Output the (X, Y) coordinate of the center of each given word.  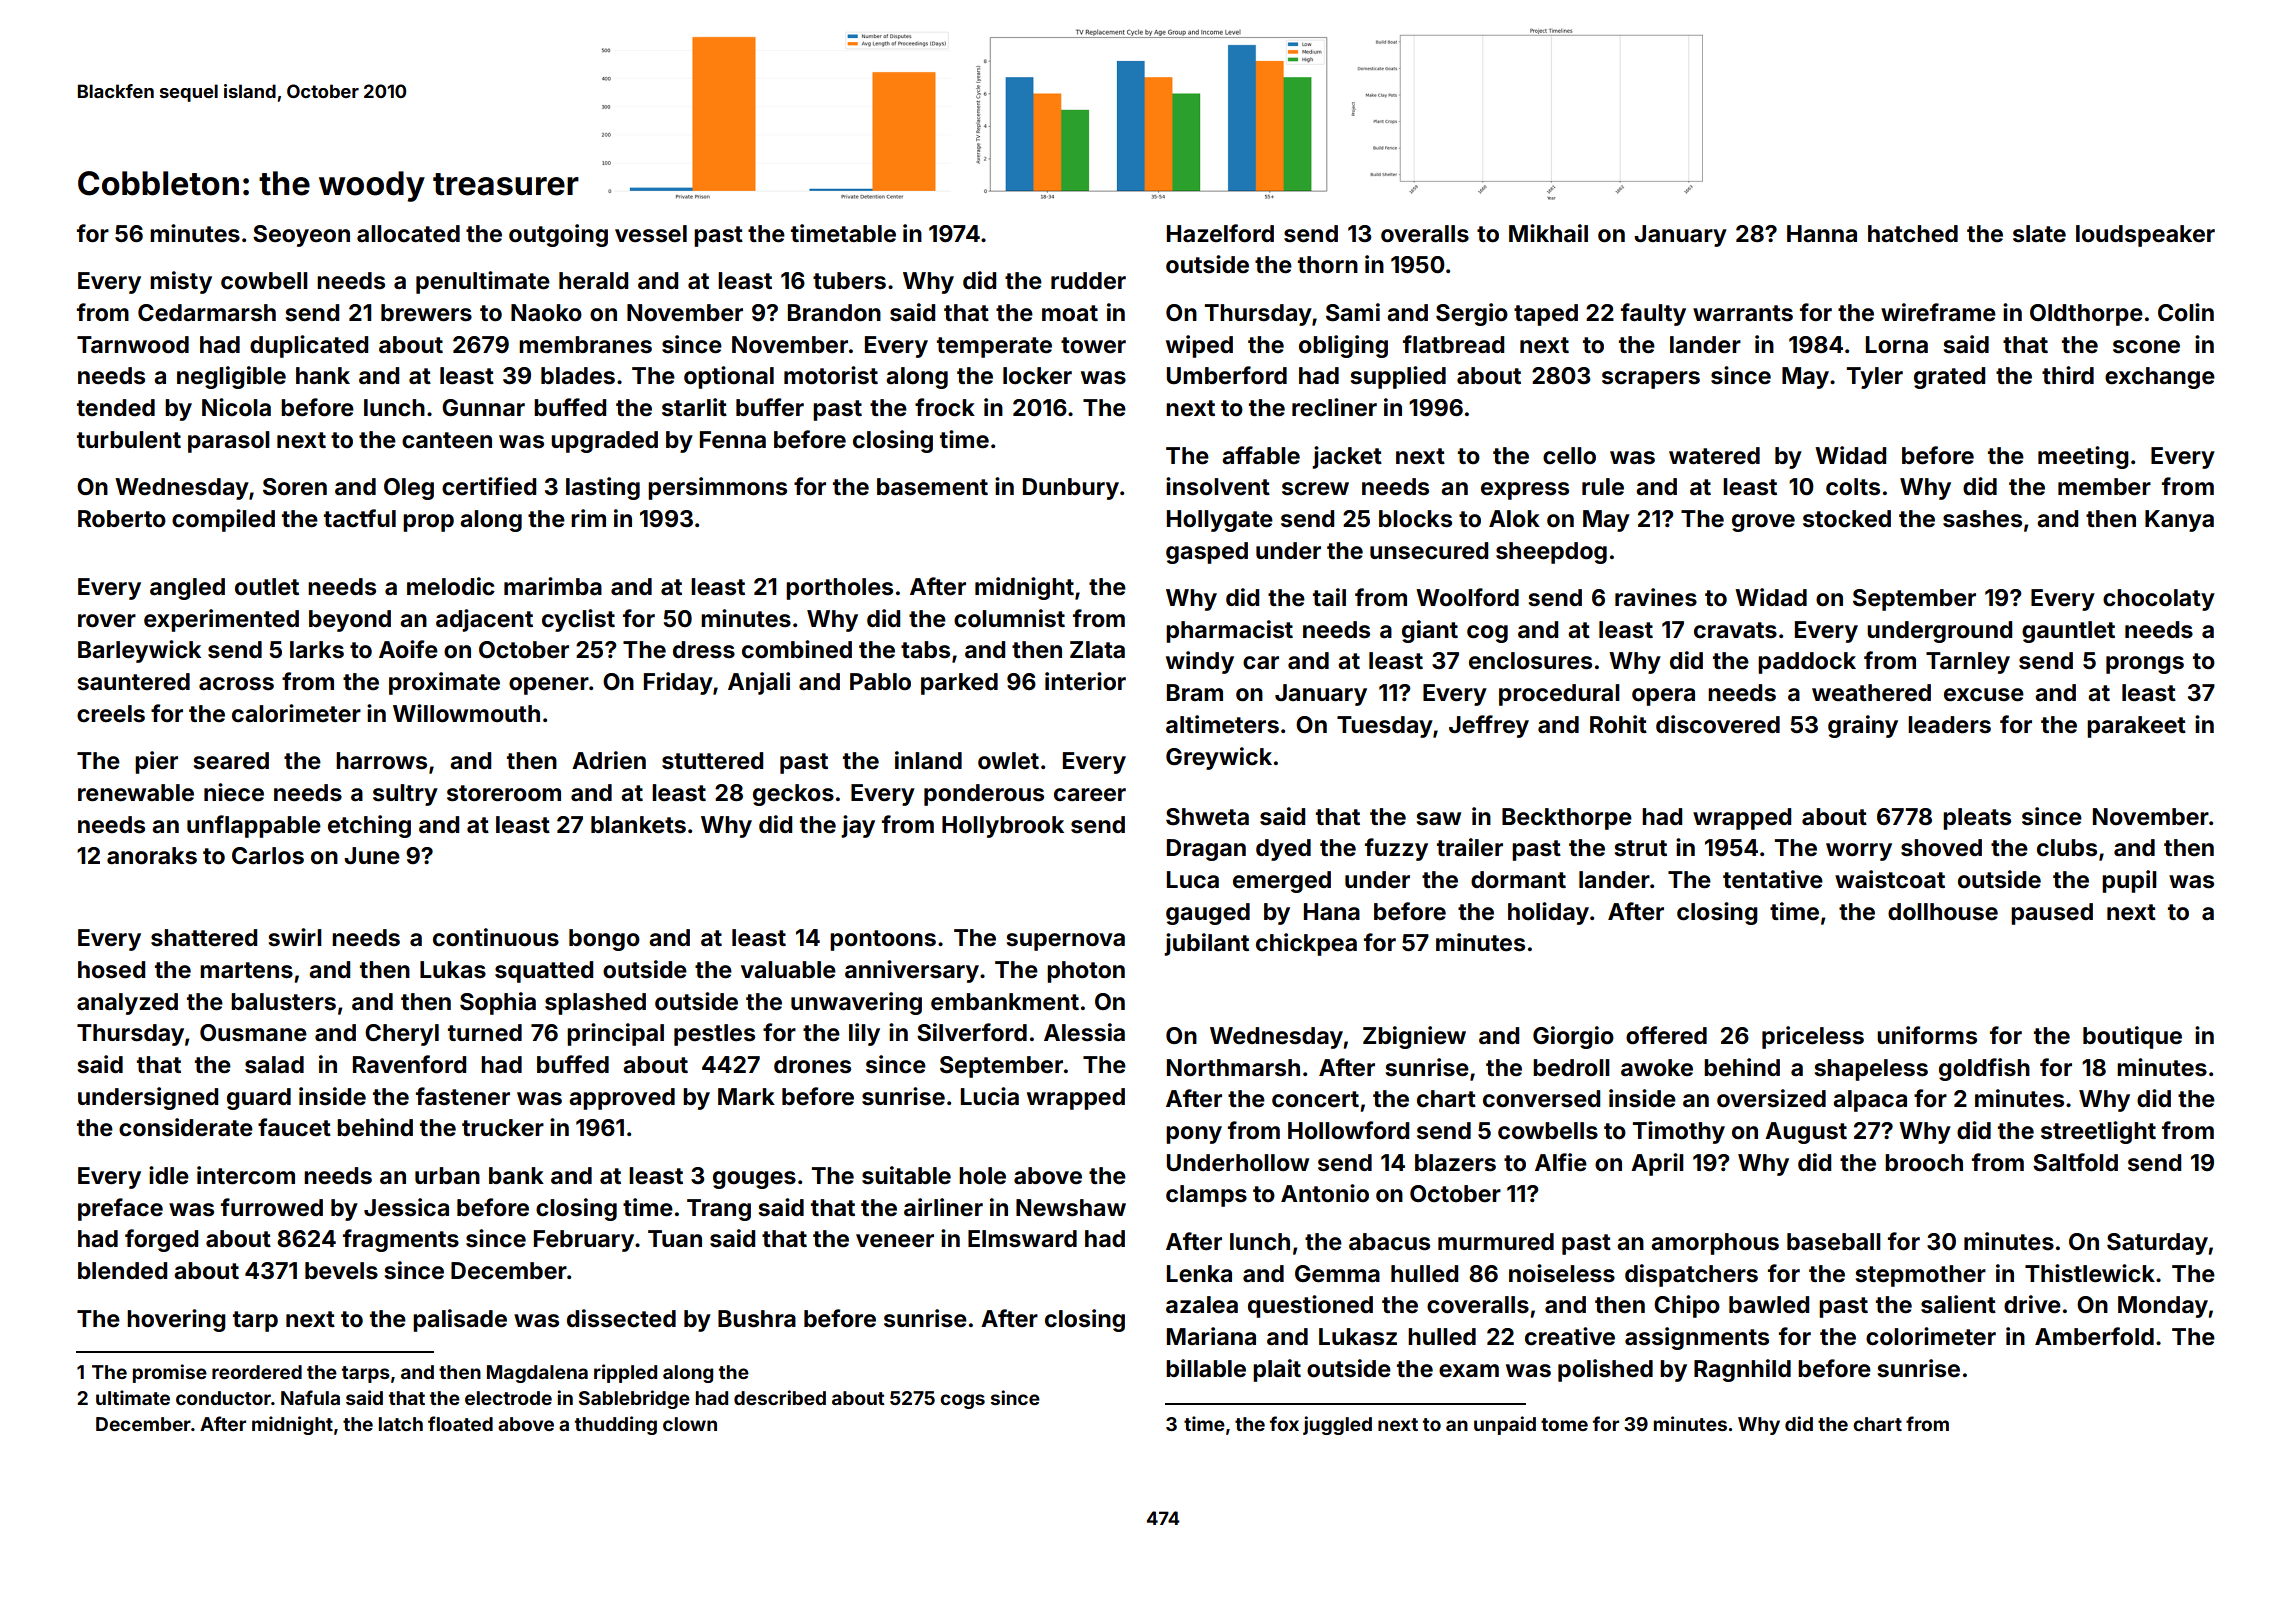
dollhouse (1943, 912)
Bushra (757, 1319)
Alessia (1084, 1032)
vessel (651, 234)
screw (1315, 489)
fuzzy (1396, 849)
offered (1666, 1035)
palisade (460, 1320)
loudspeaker (2145, 236)
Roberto (122, 519)
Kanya (2179, 521)
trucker (503, 1128)
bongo (604, 940)
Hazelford (1220, 233)
